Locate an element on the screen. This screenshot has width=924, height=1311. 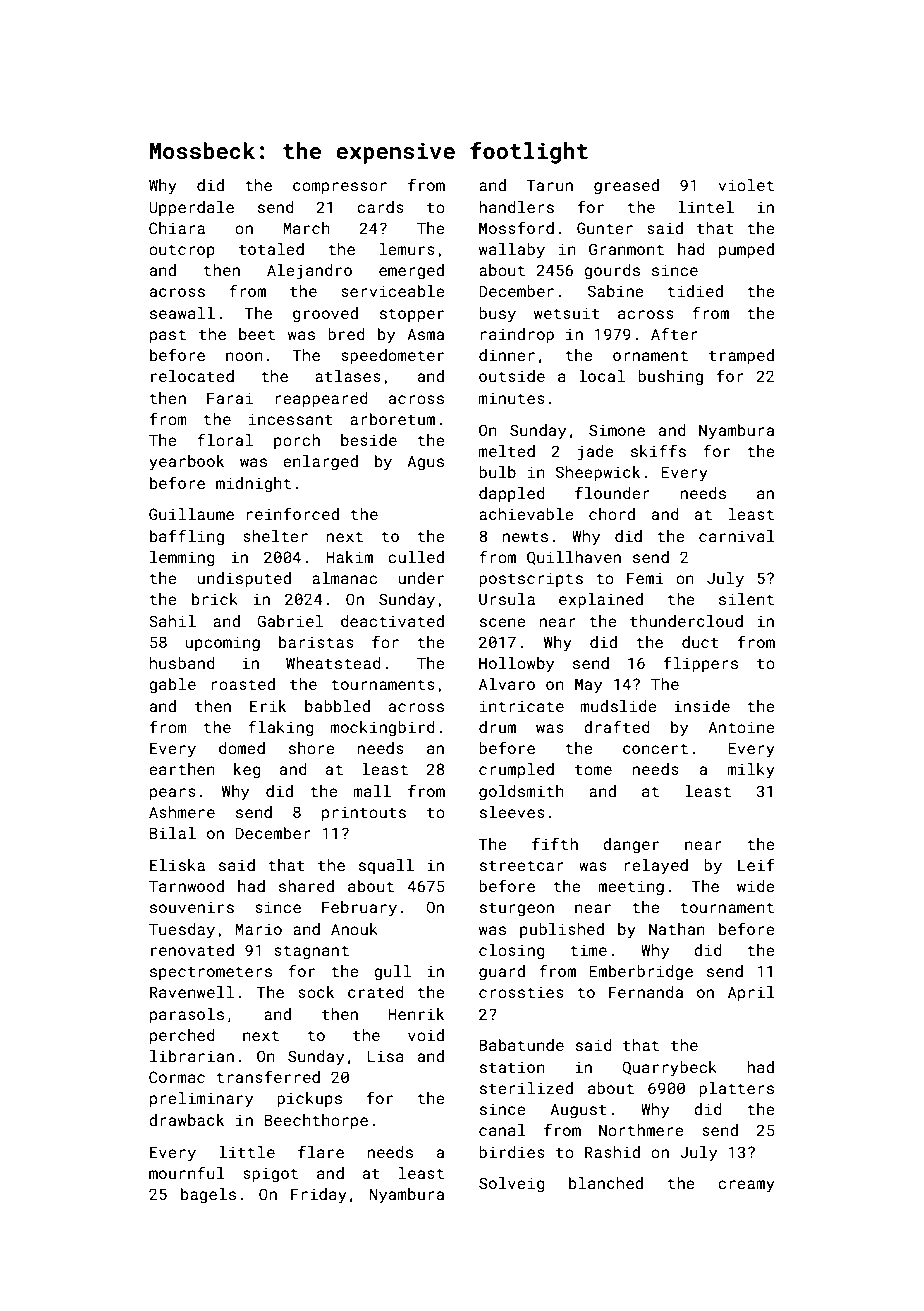
March is located at coordinates (306, 228).
